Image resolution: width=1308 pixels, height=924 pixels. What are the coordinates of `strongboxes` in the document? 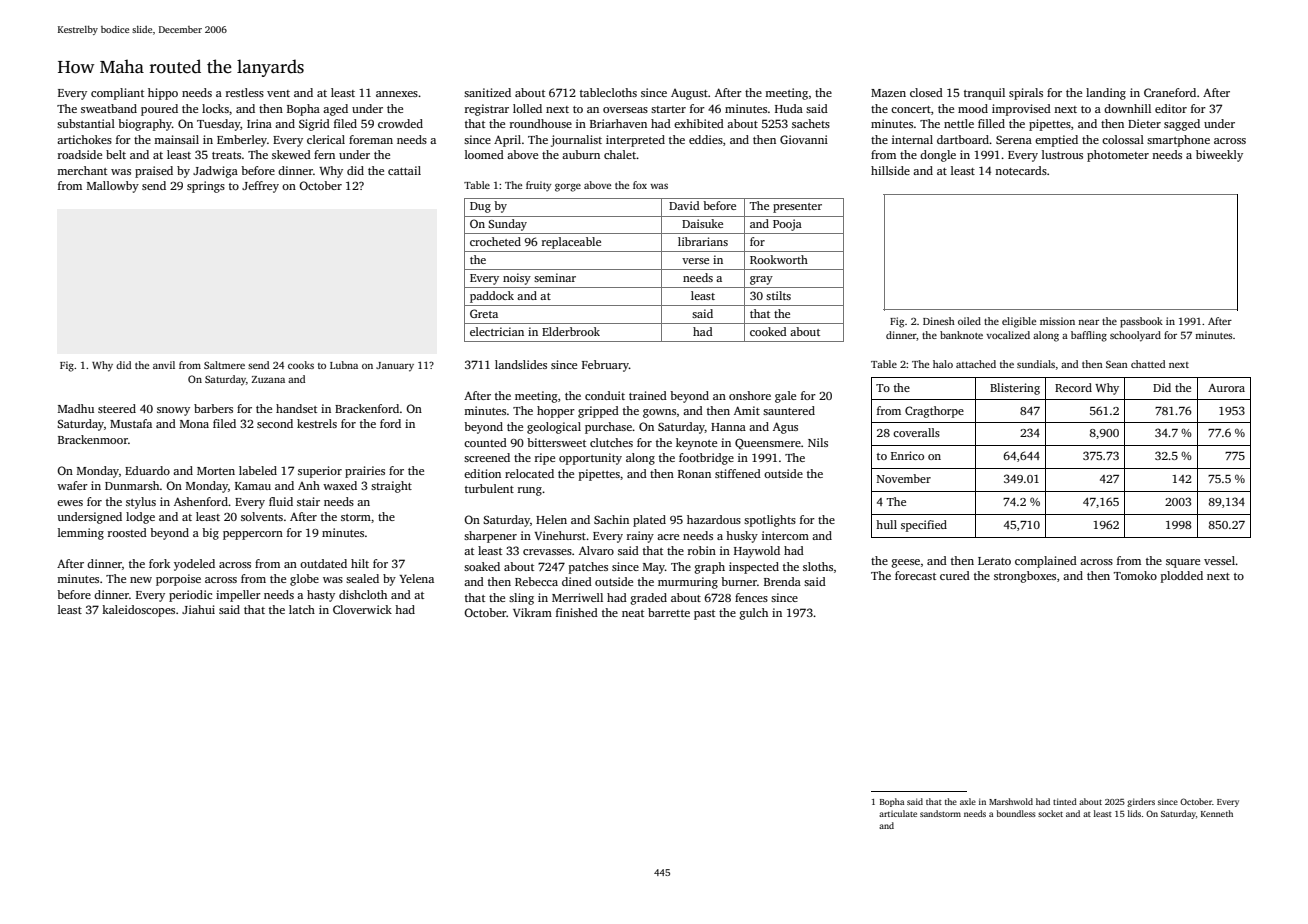 It's located at (1025, 577).
